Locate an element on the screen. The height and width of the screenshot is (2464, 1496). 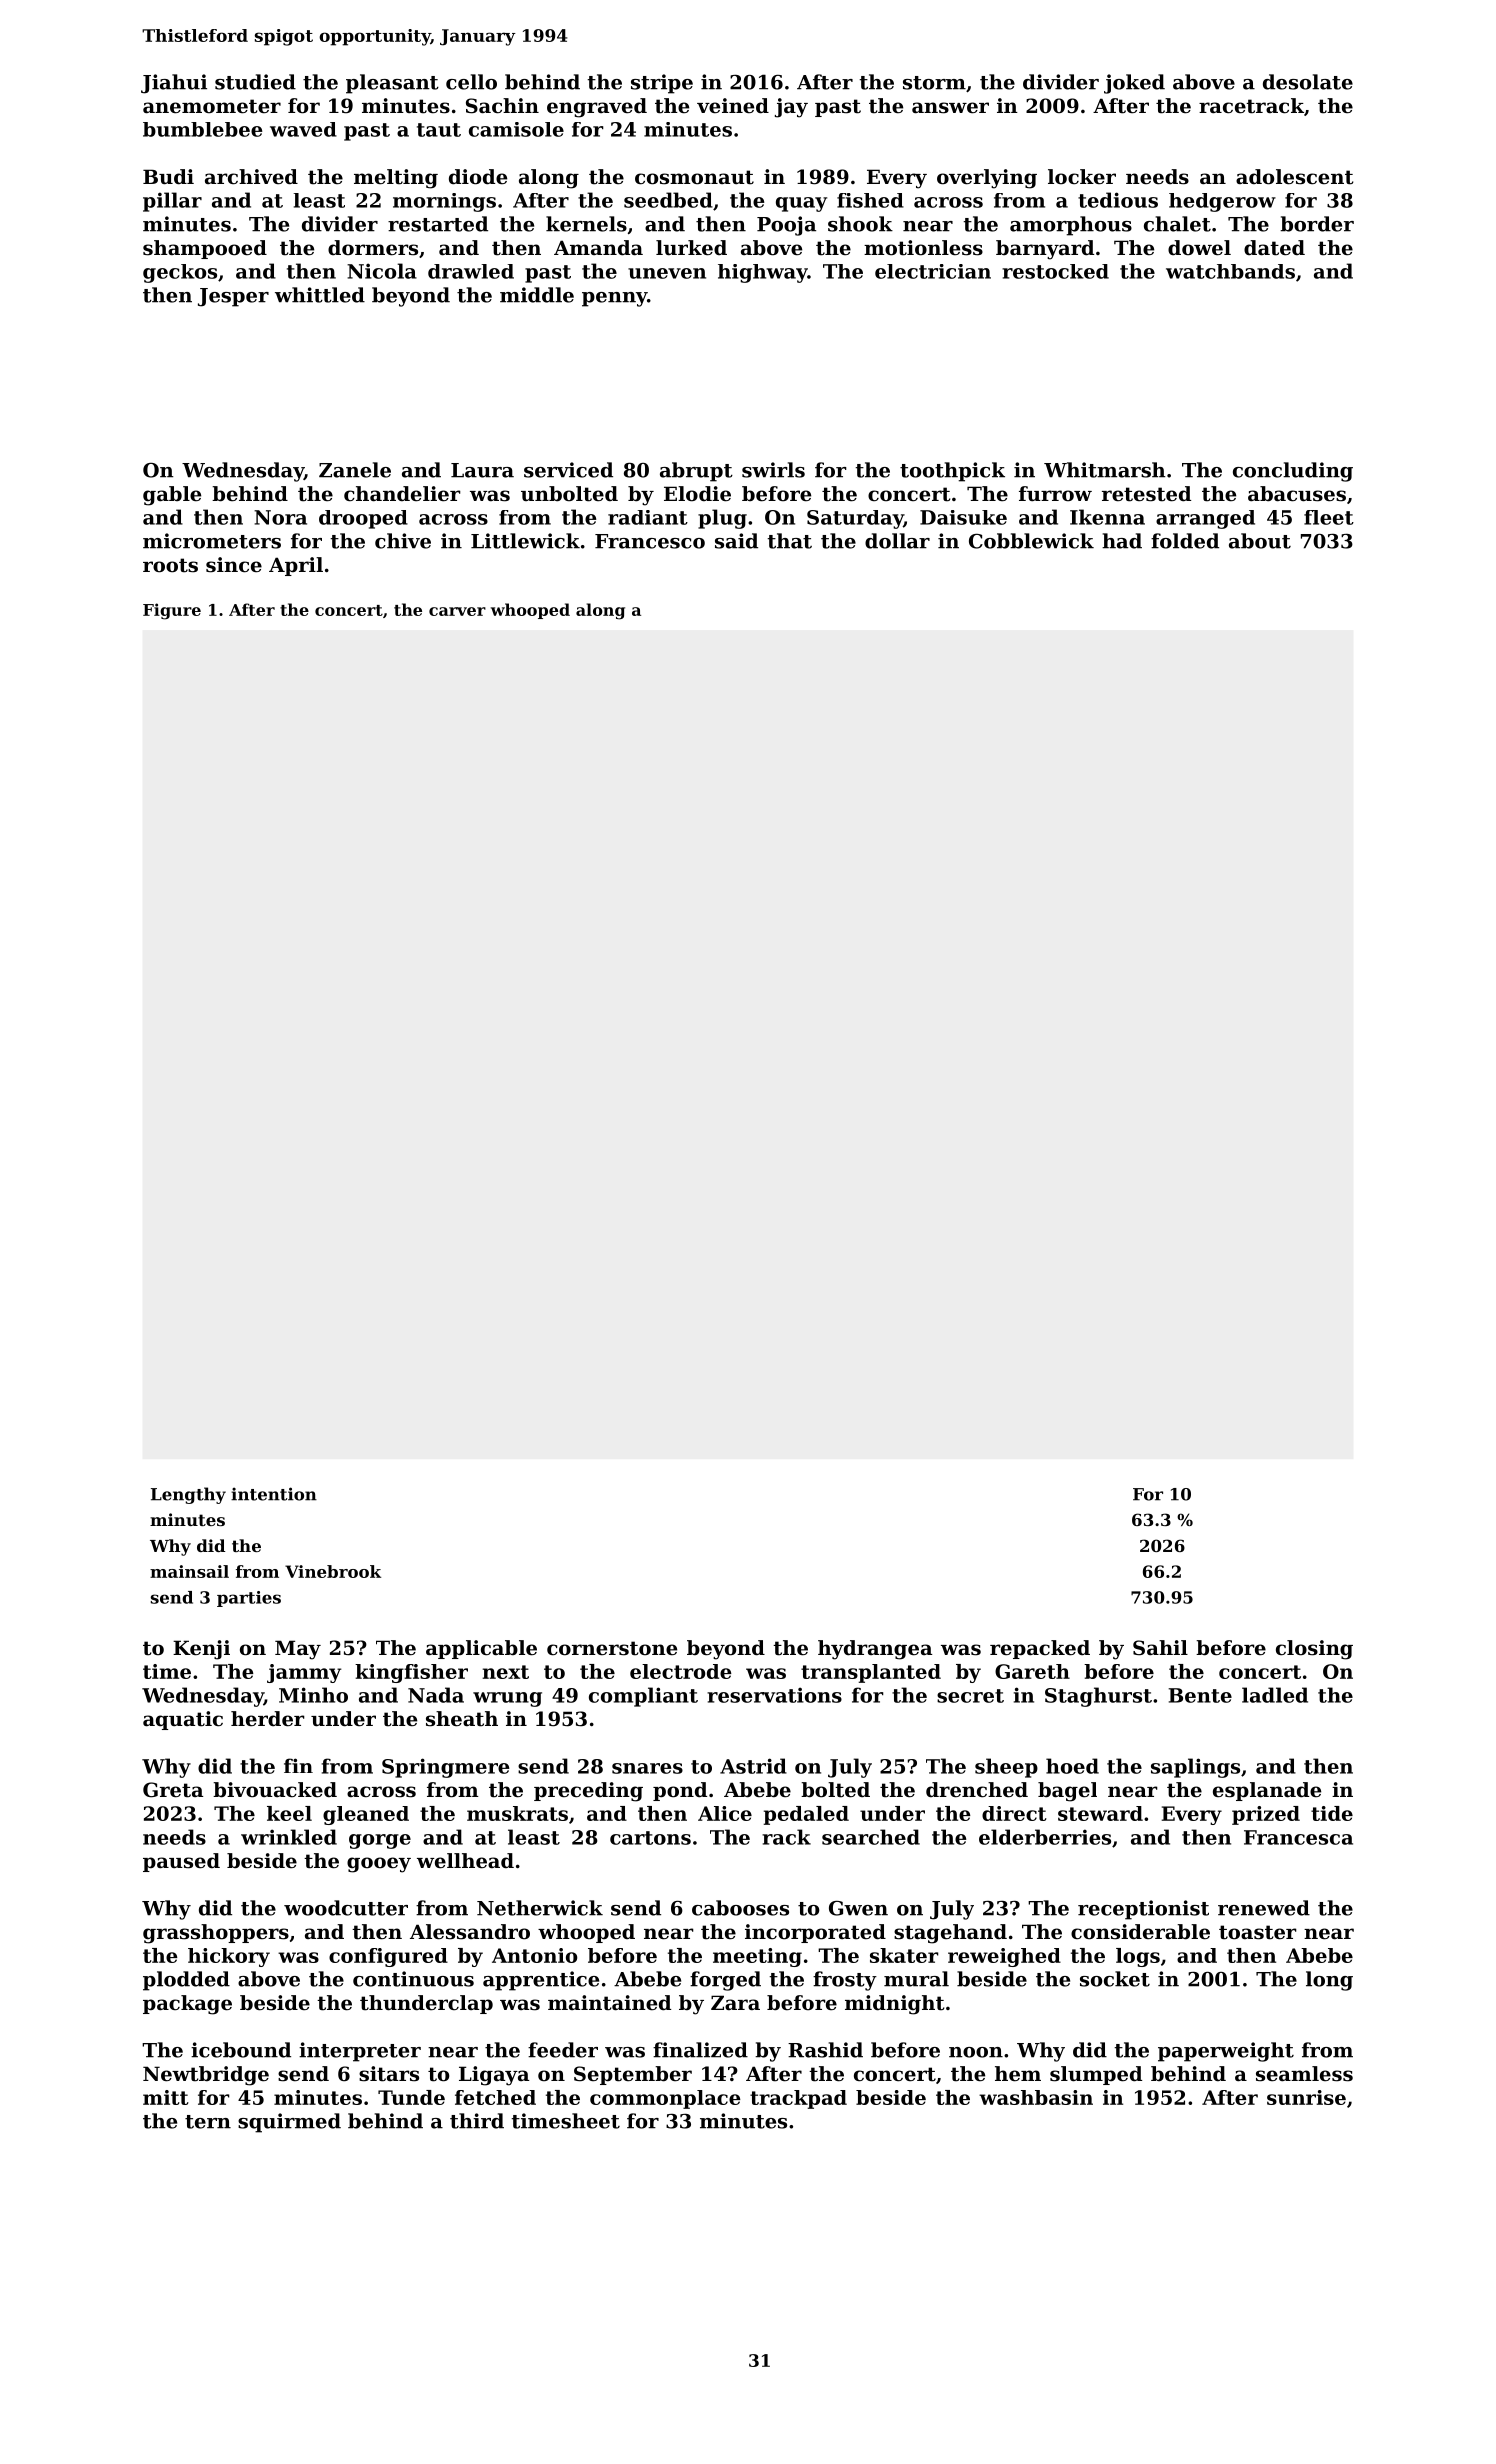
wrinkled is located at coordinates (289, 1837).
